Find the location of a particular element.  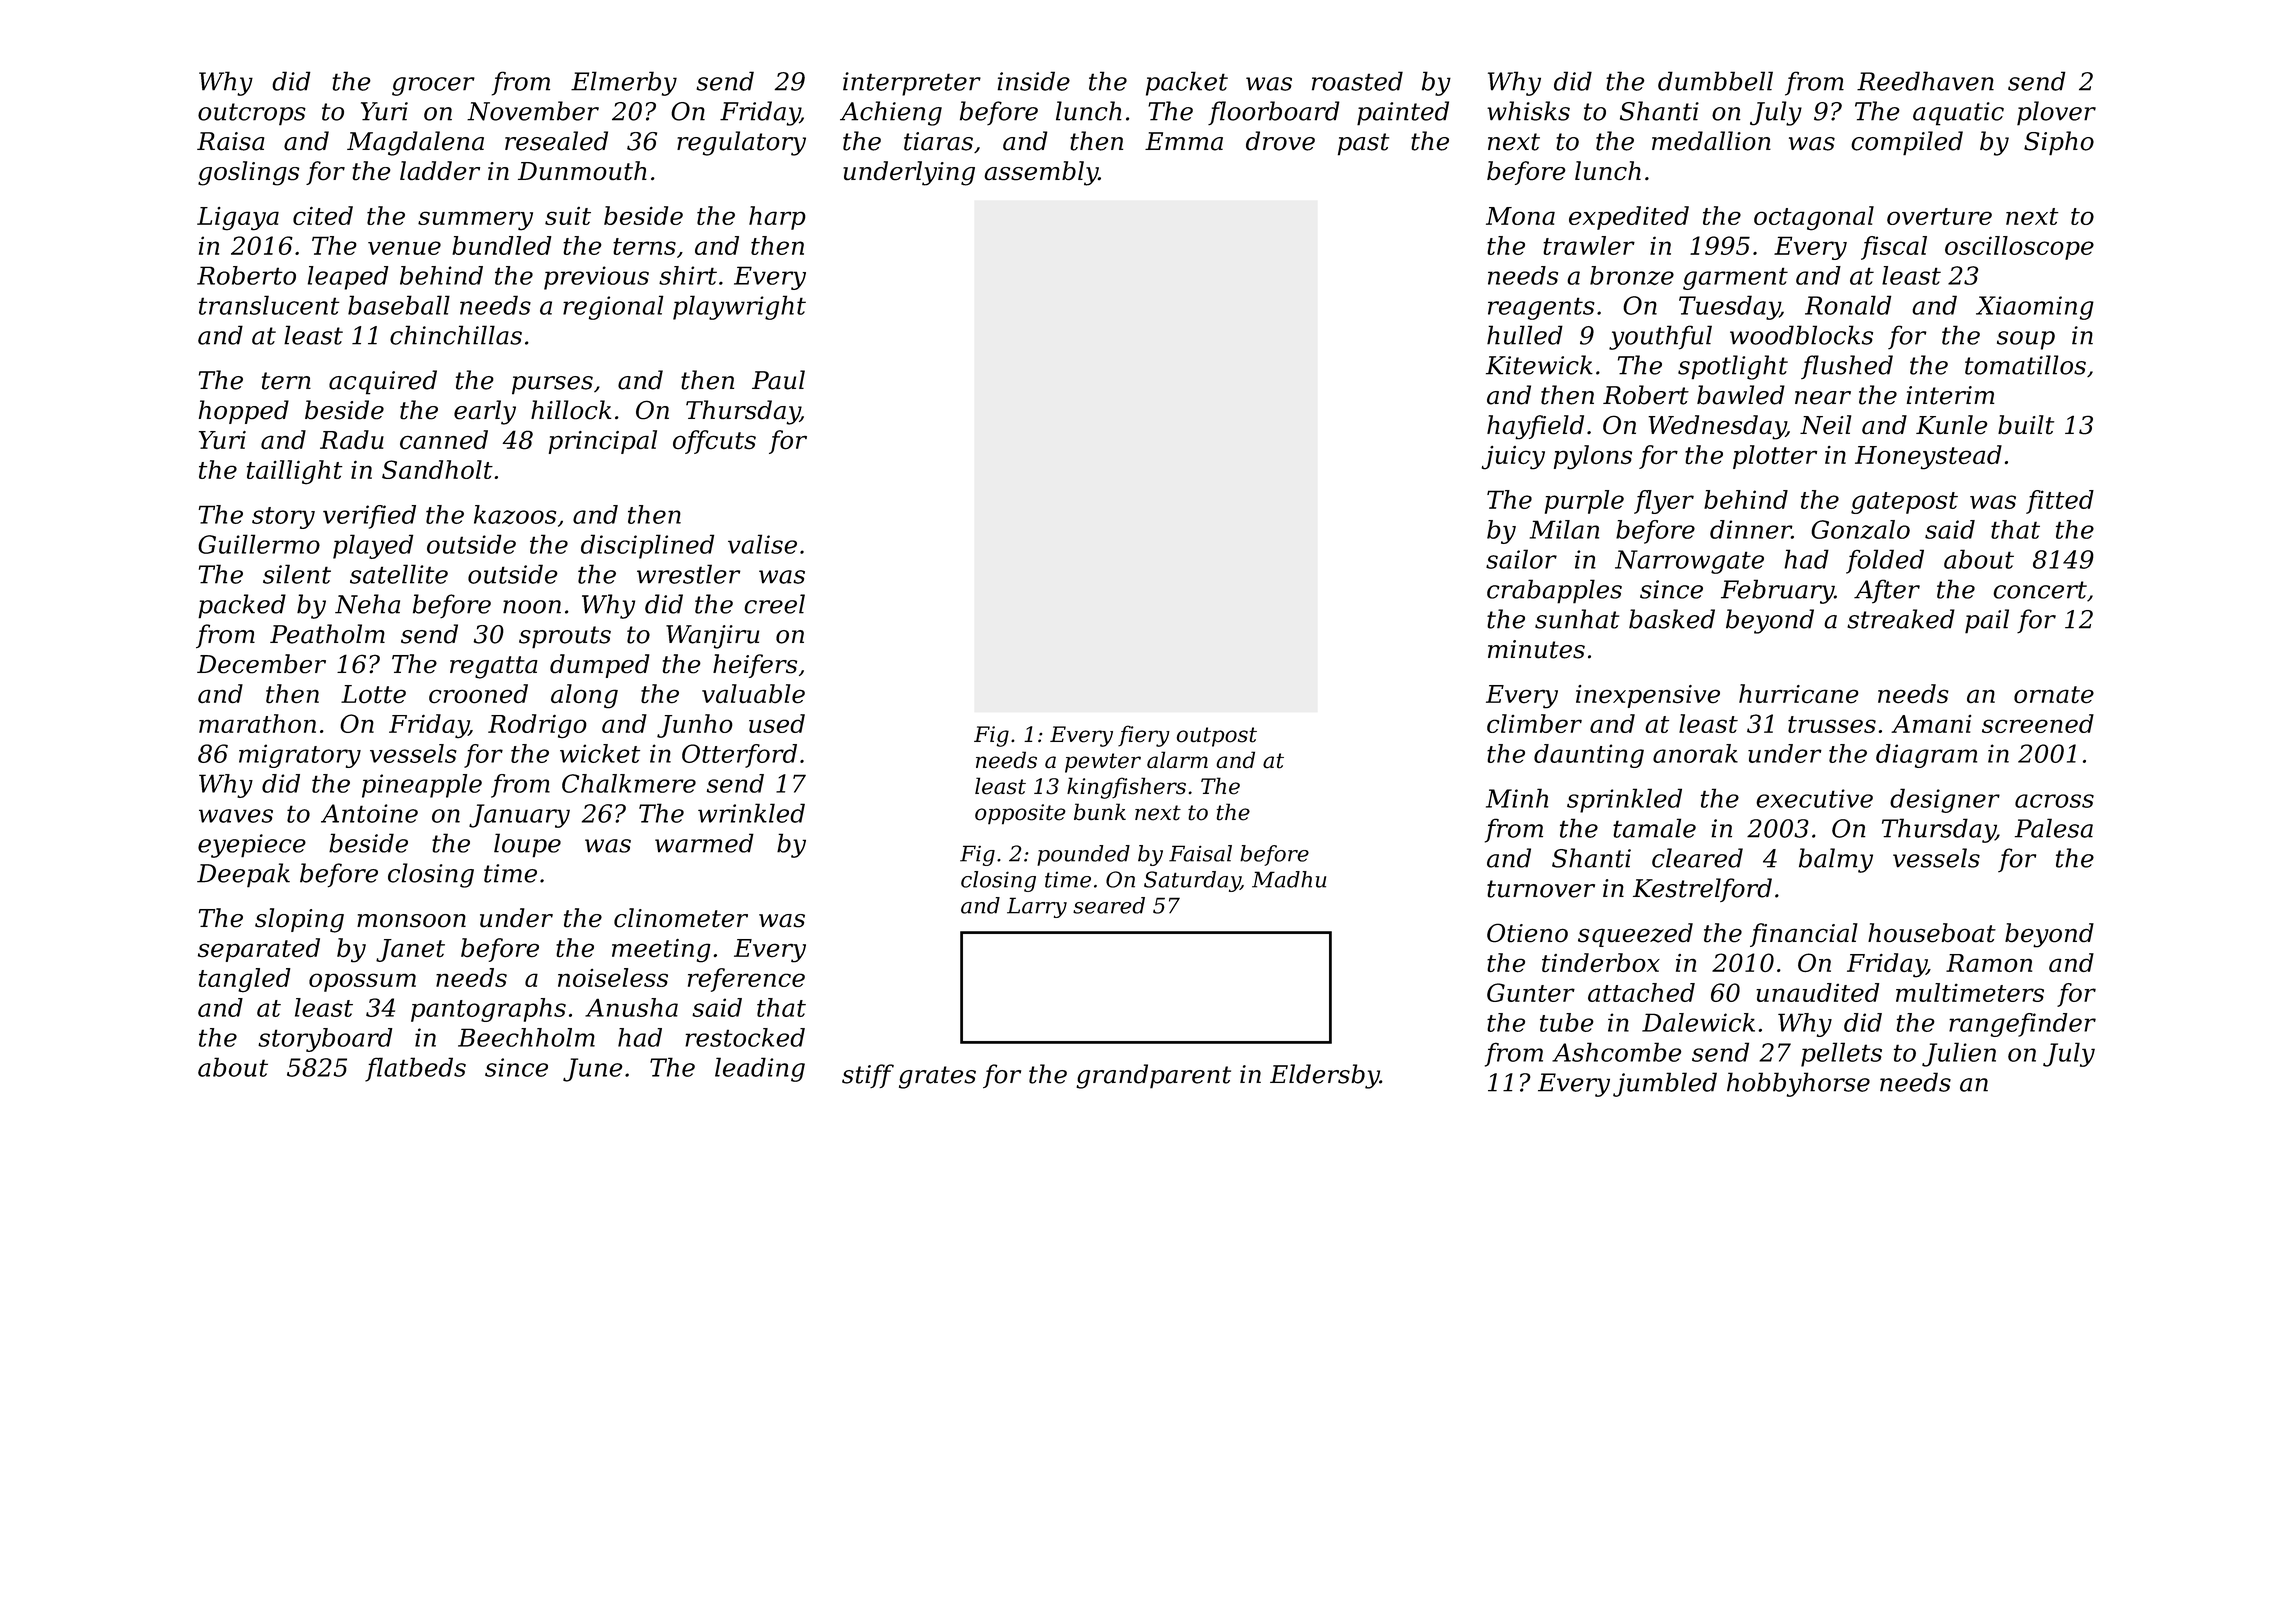

hulled is located at coordinates (1525, 335).
